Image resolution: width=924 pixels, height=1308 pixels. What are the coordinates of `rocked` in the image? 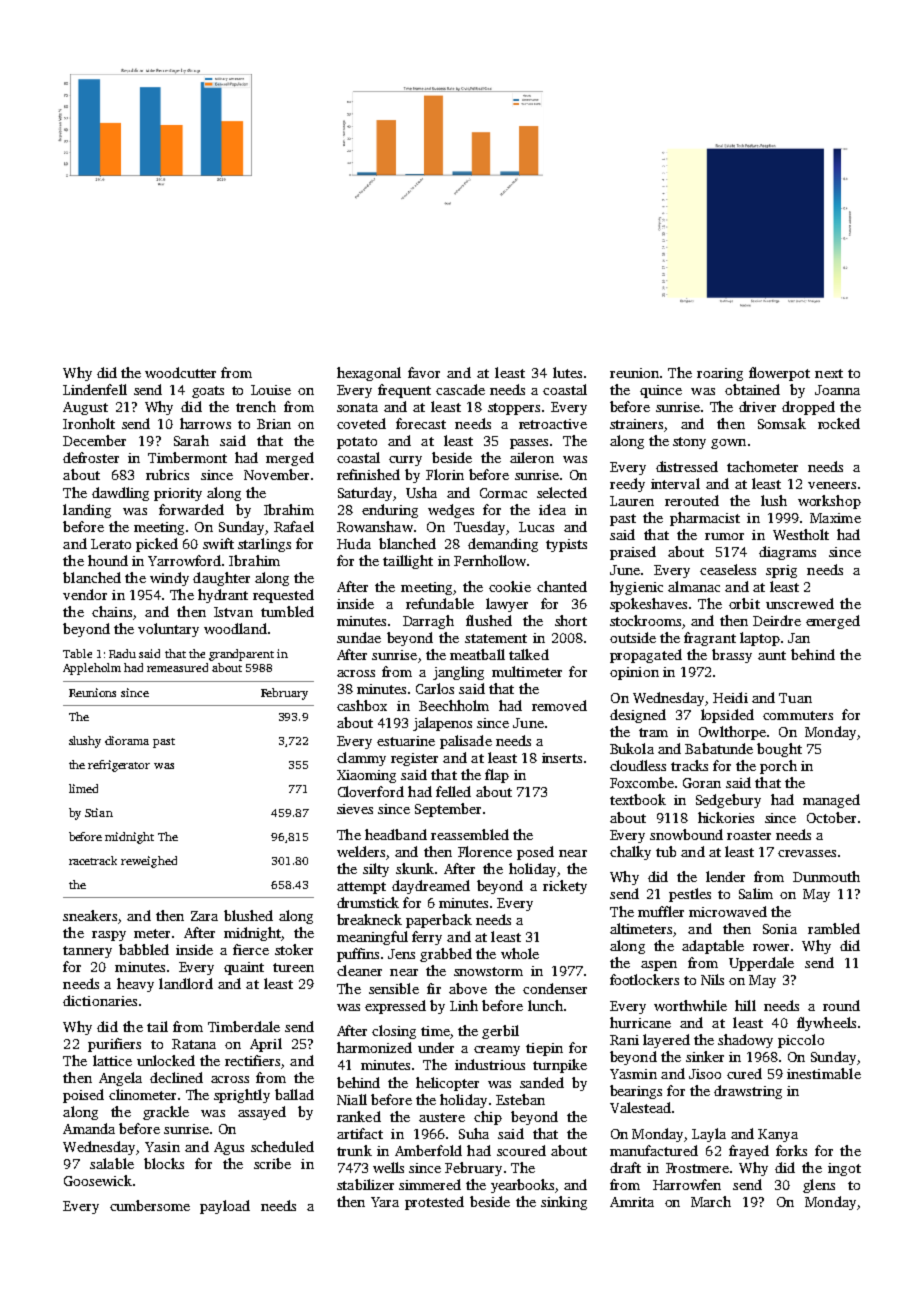 It's located at (839, 423).
